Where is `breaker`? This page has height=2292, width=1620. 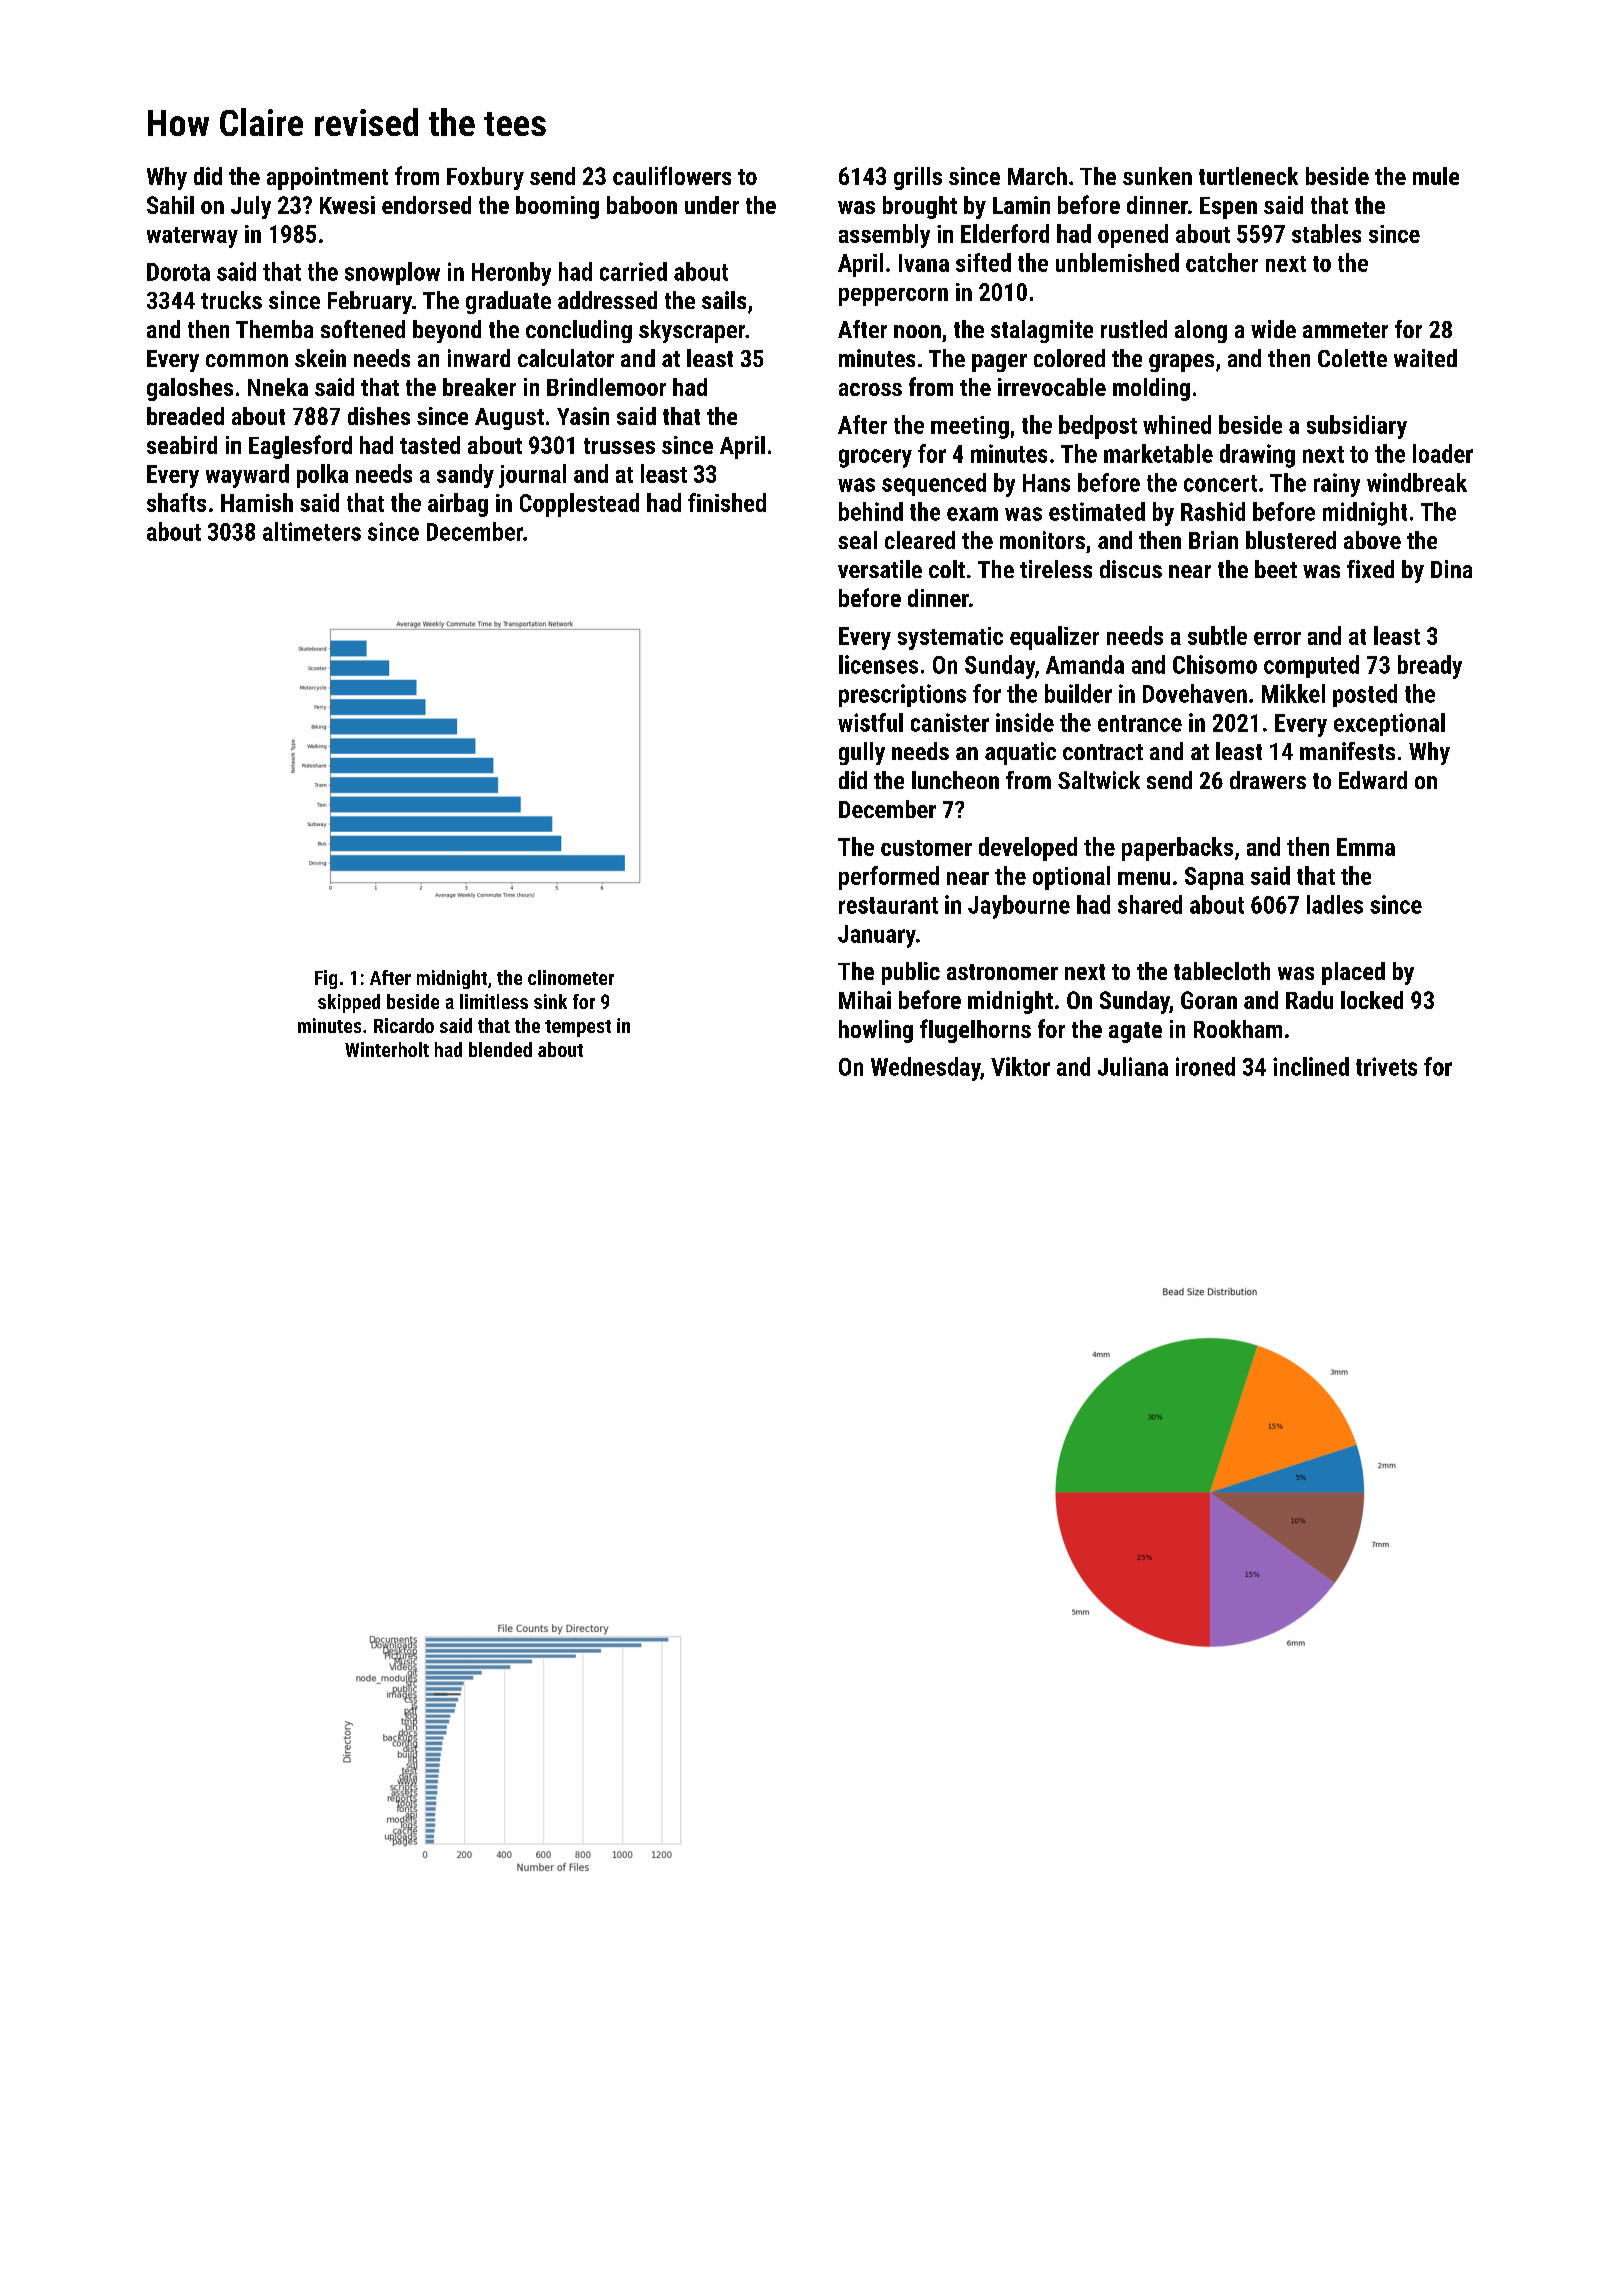
breaker is located at coordinates (479, 387).
